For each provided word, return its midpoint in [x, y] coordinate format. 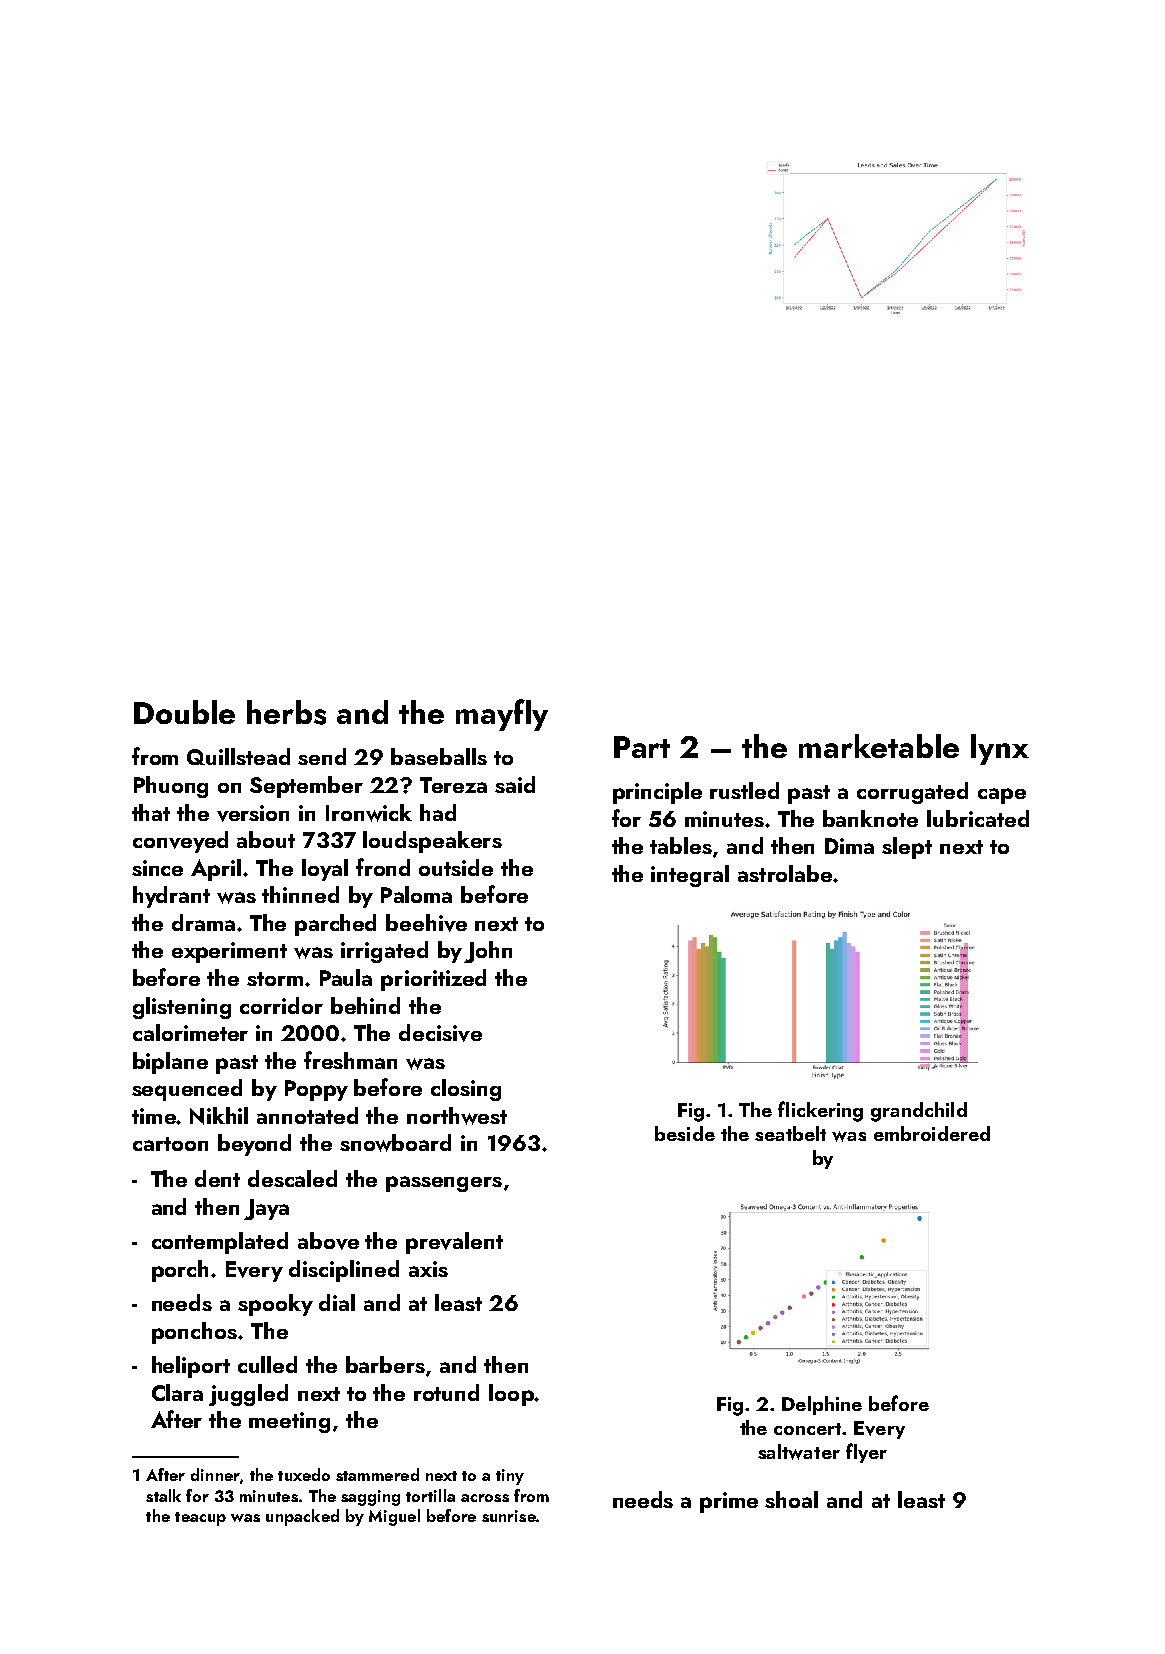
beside [685, 1133]
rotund [446, 1392]
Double [184, 712]
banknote [870, 818]
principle [657, 793]
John [488, 952]
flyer [866, 1453]
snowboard [395, 1143]
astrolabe [785, 873]
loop [511, 1395]
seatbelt [790, 1133]
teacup [200, 1519]
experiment [229, 952]
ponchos [194, 1333]
